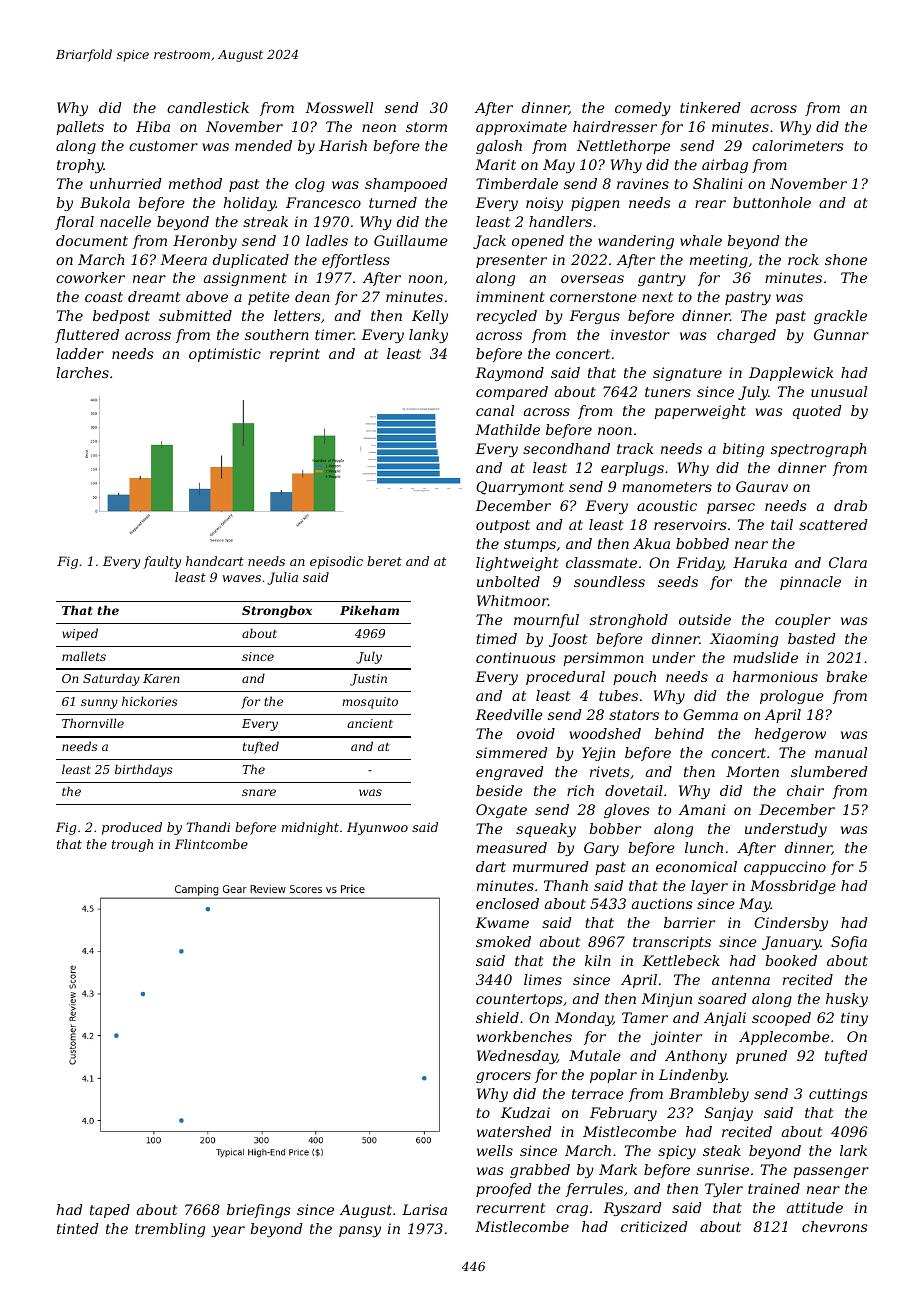  I want to click on tinted, so click(78, 1228).
